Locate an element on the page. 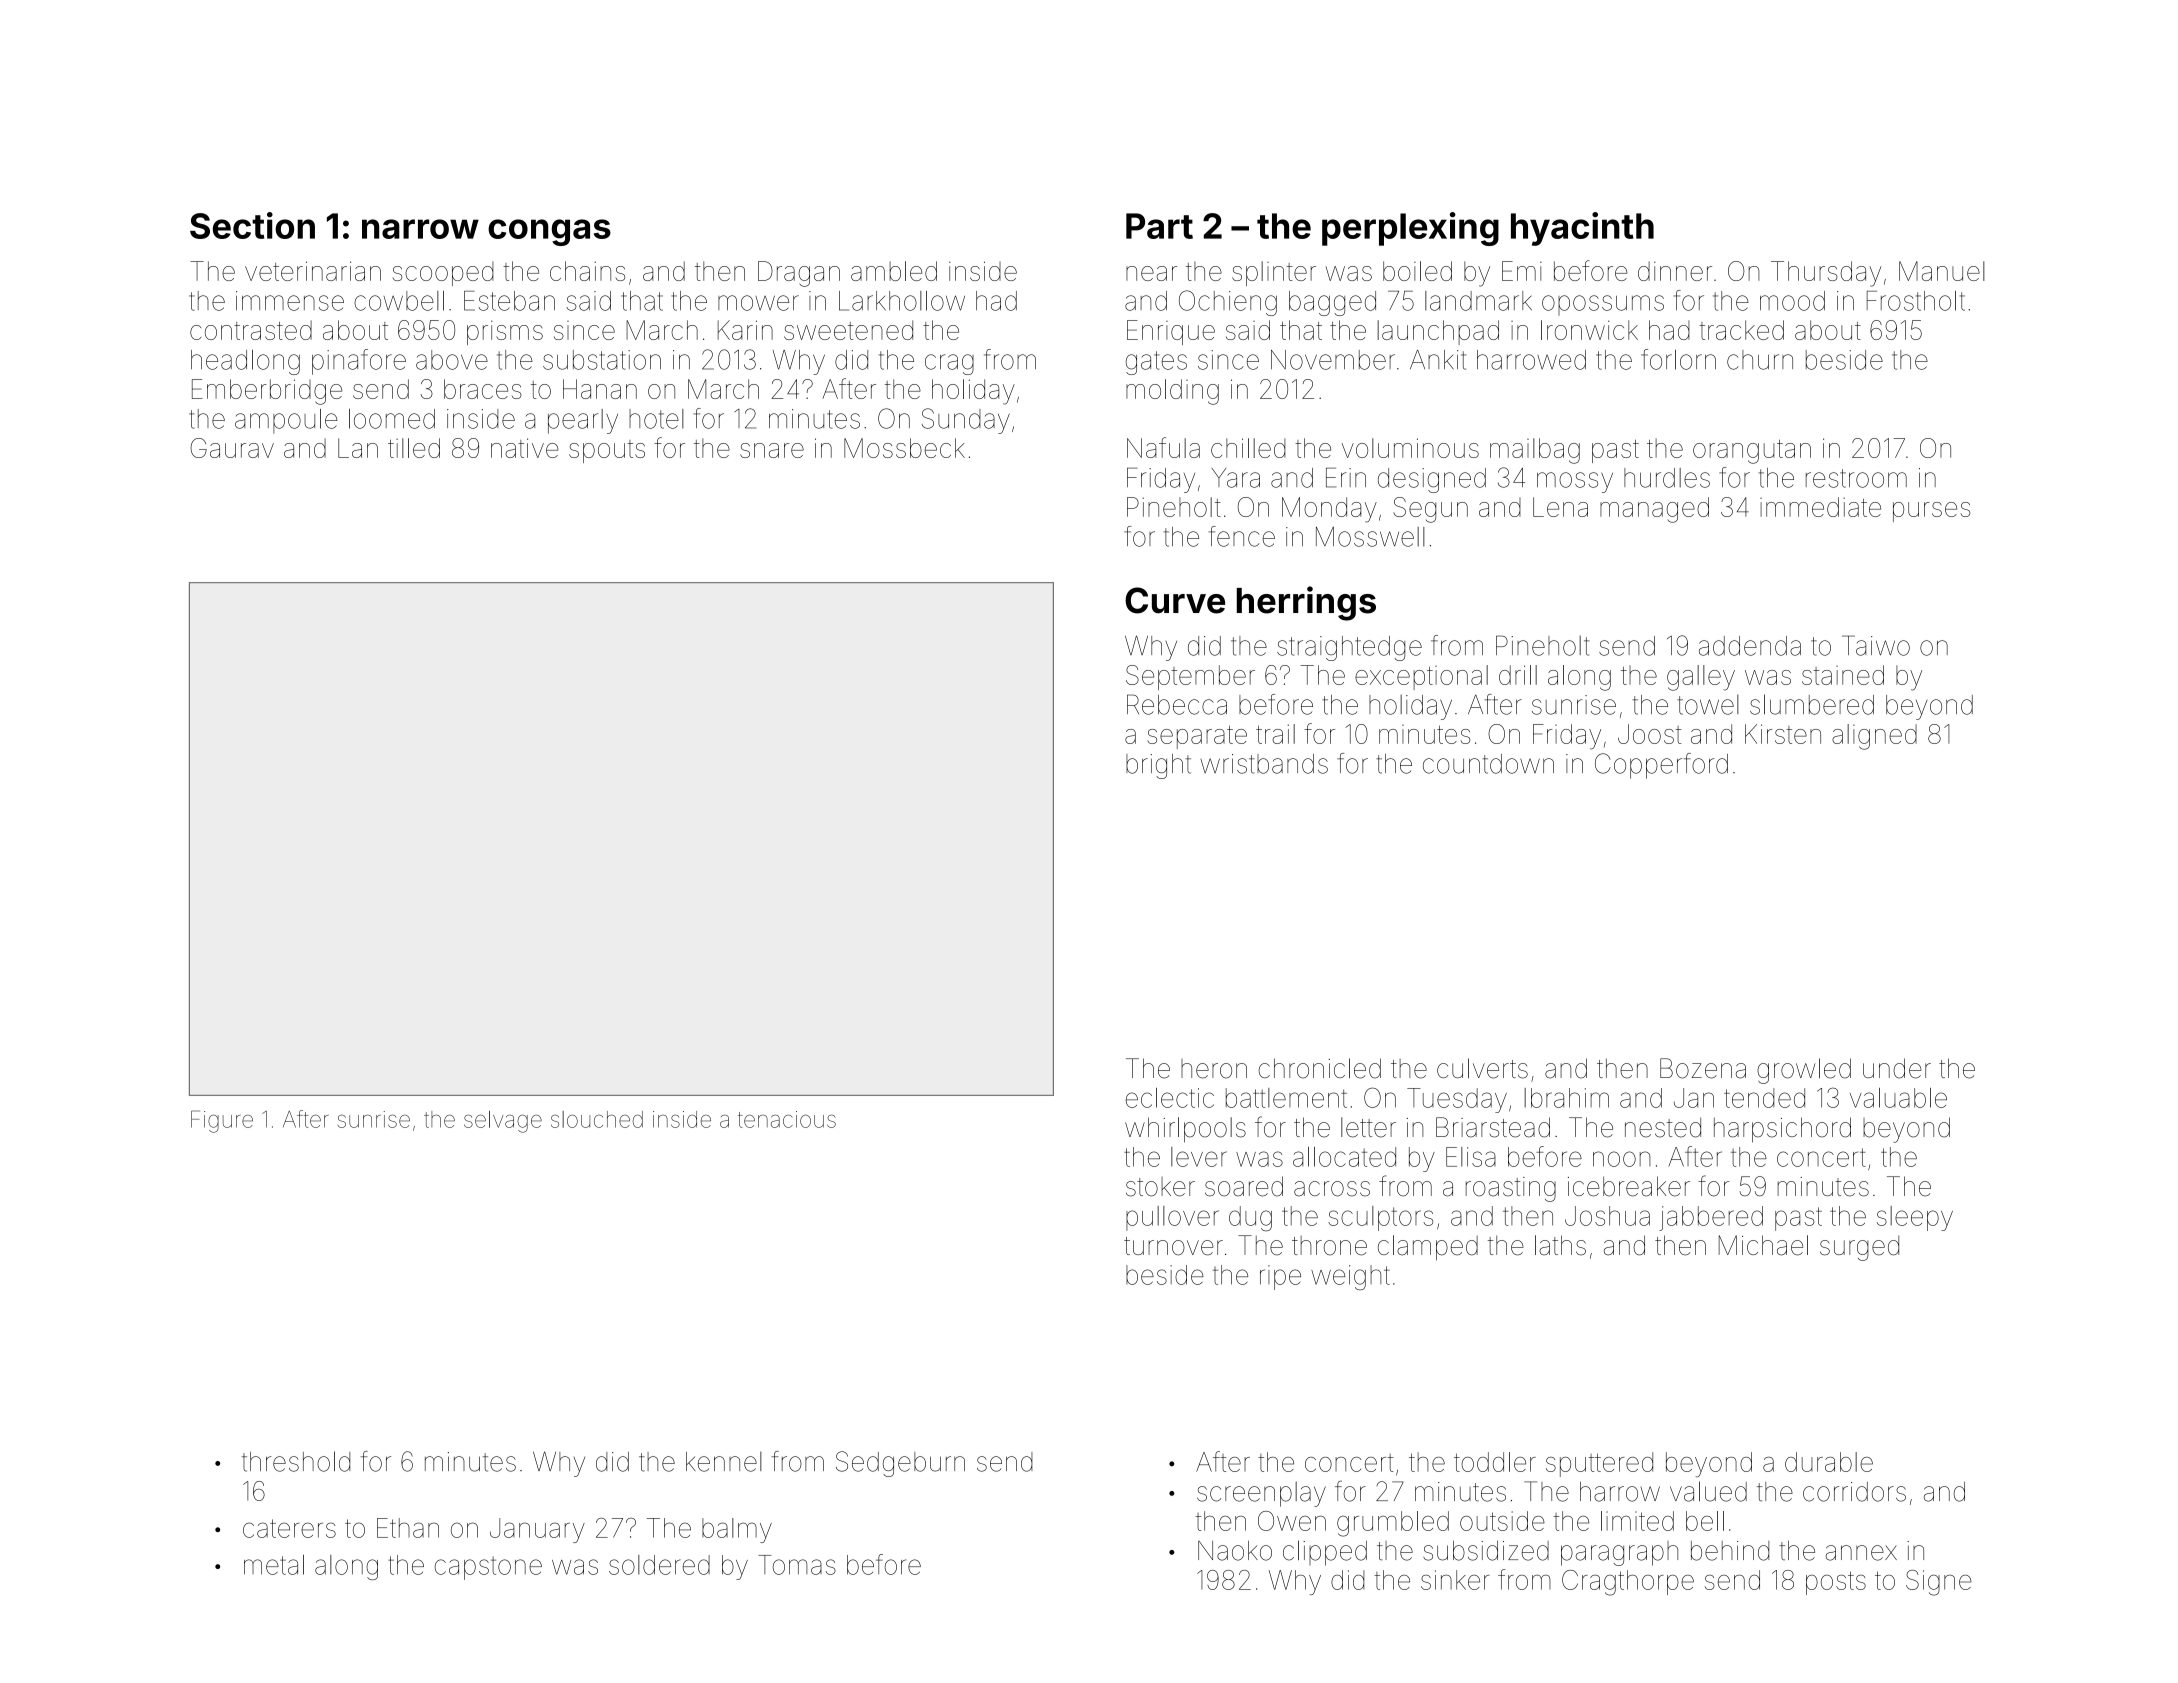 This image has width=2178, height=1683. kennel is located at coordinates (724, 1461).
